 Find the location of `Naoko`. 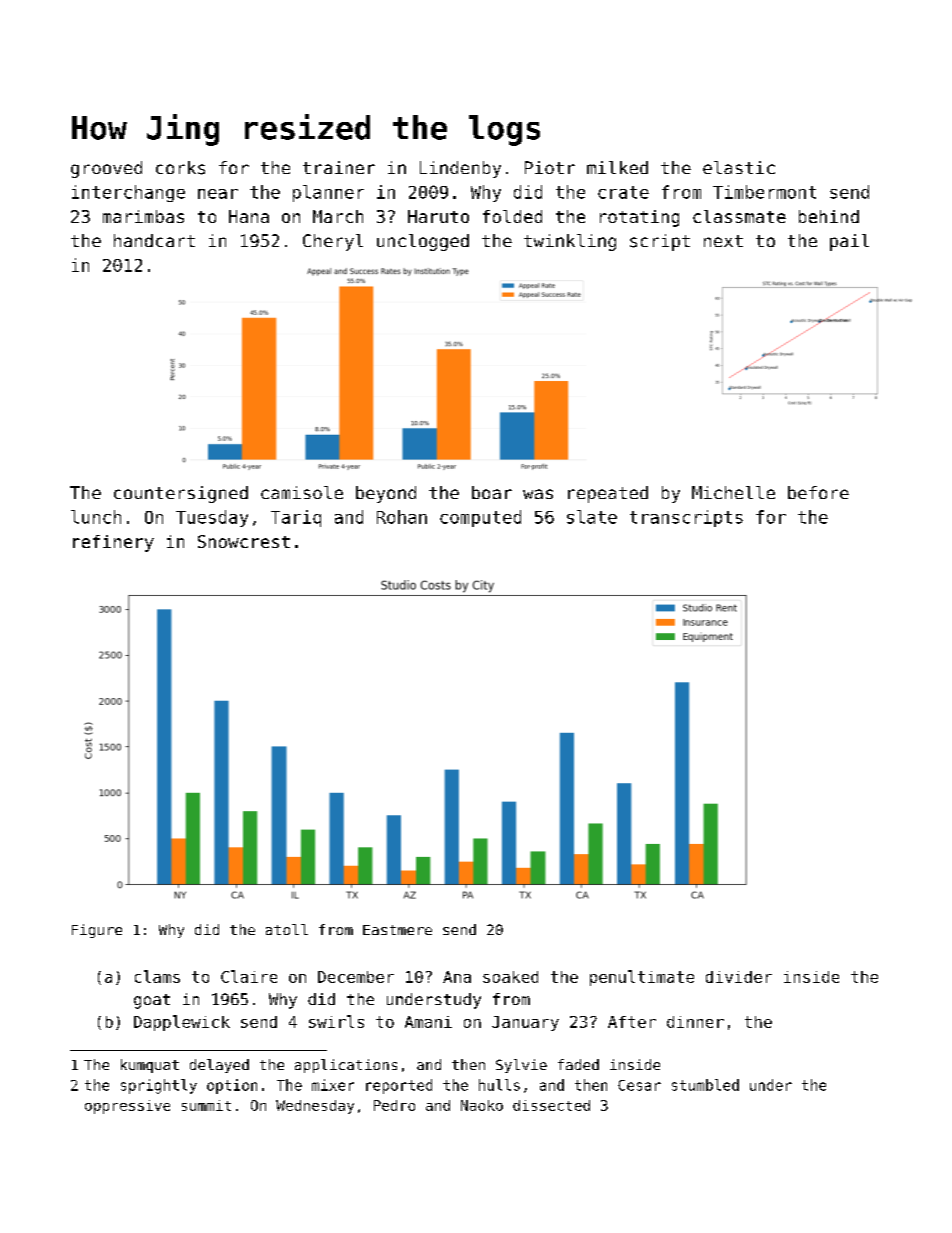

Naoko is located at coordinates (482, 1105).
